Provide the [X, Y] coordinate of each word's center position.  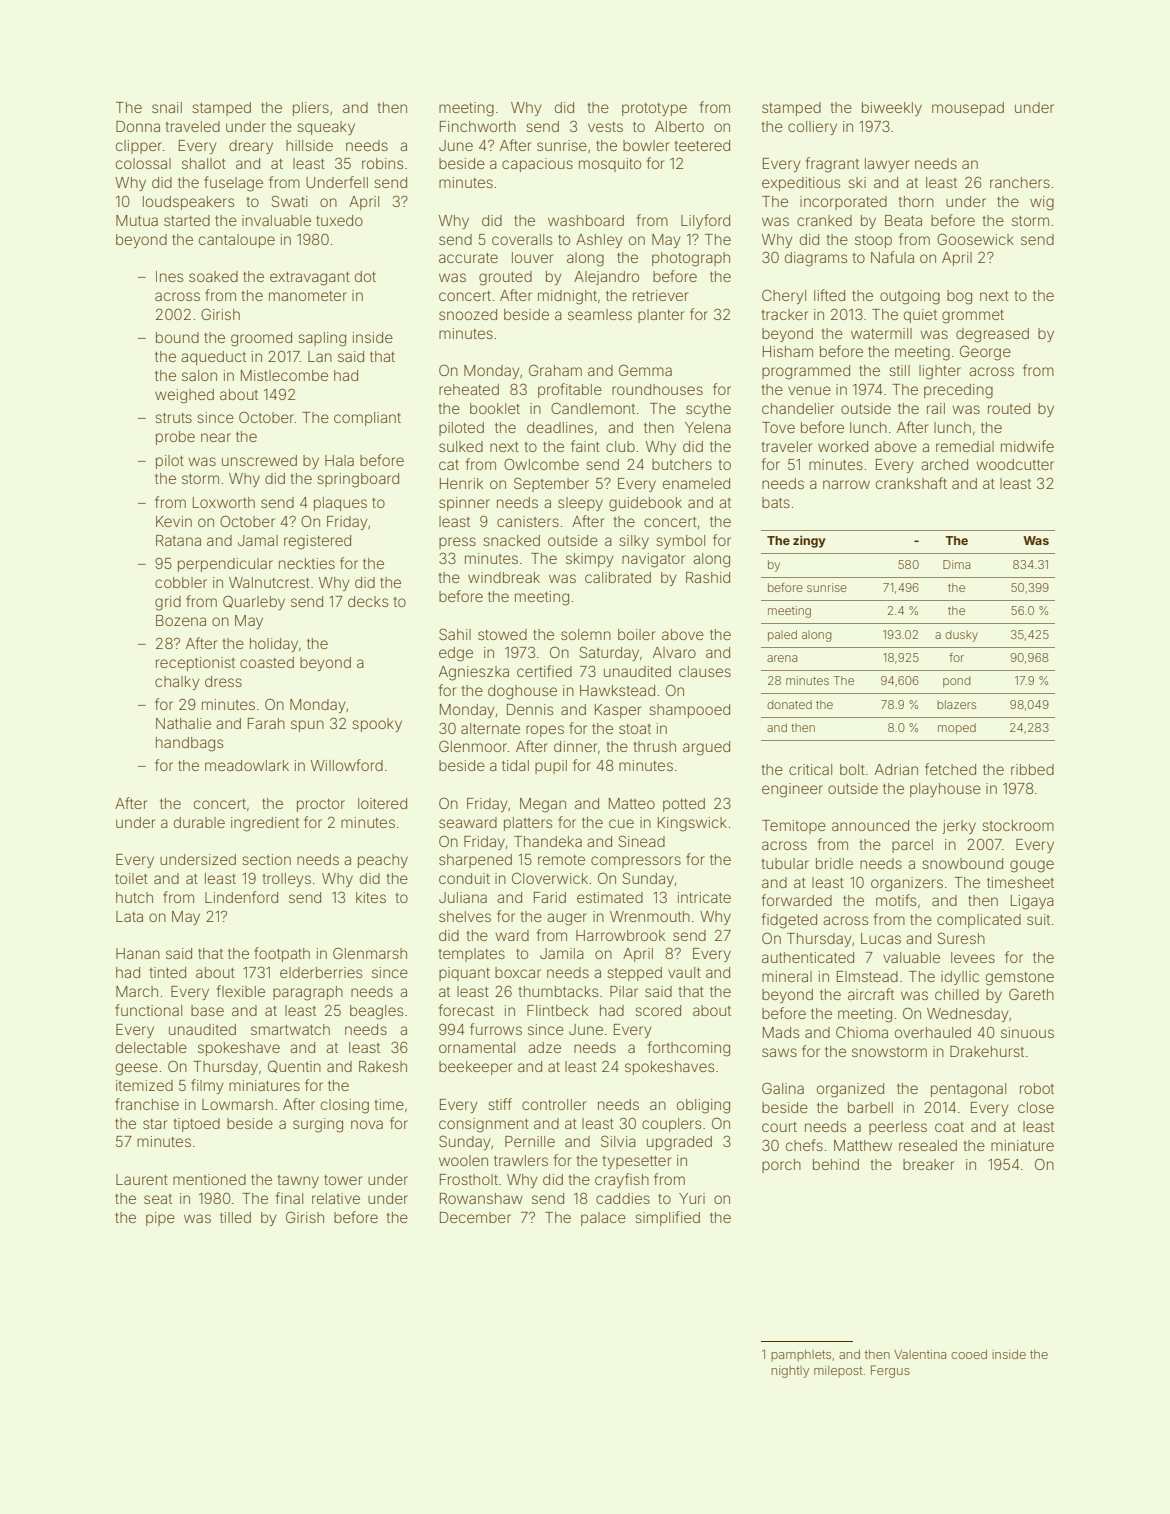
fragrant [832, 165]
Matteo [632, 803]
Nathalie [183, 723]
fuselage [233, 184]
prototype [654, 109]
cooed [969, 1354]
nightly [790, 1372]
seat [158, 1199]
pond [956, 681]
